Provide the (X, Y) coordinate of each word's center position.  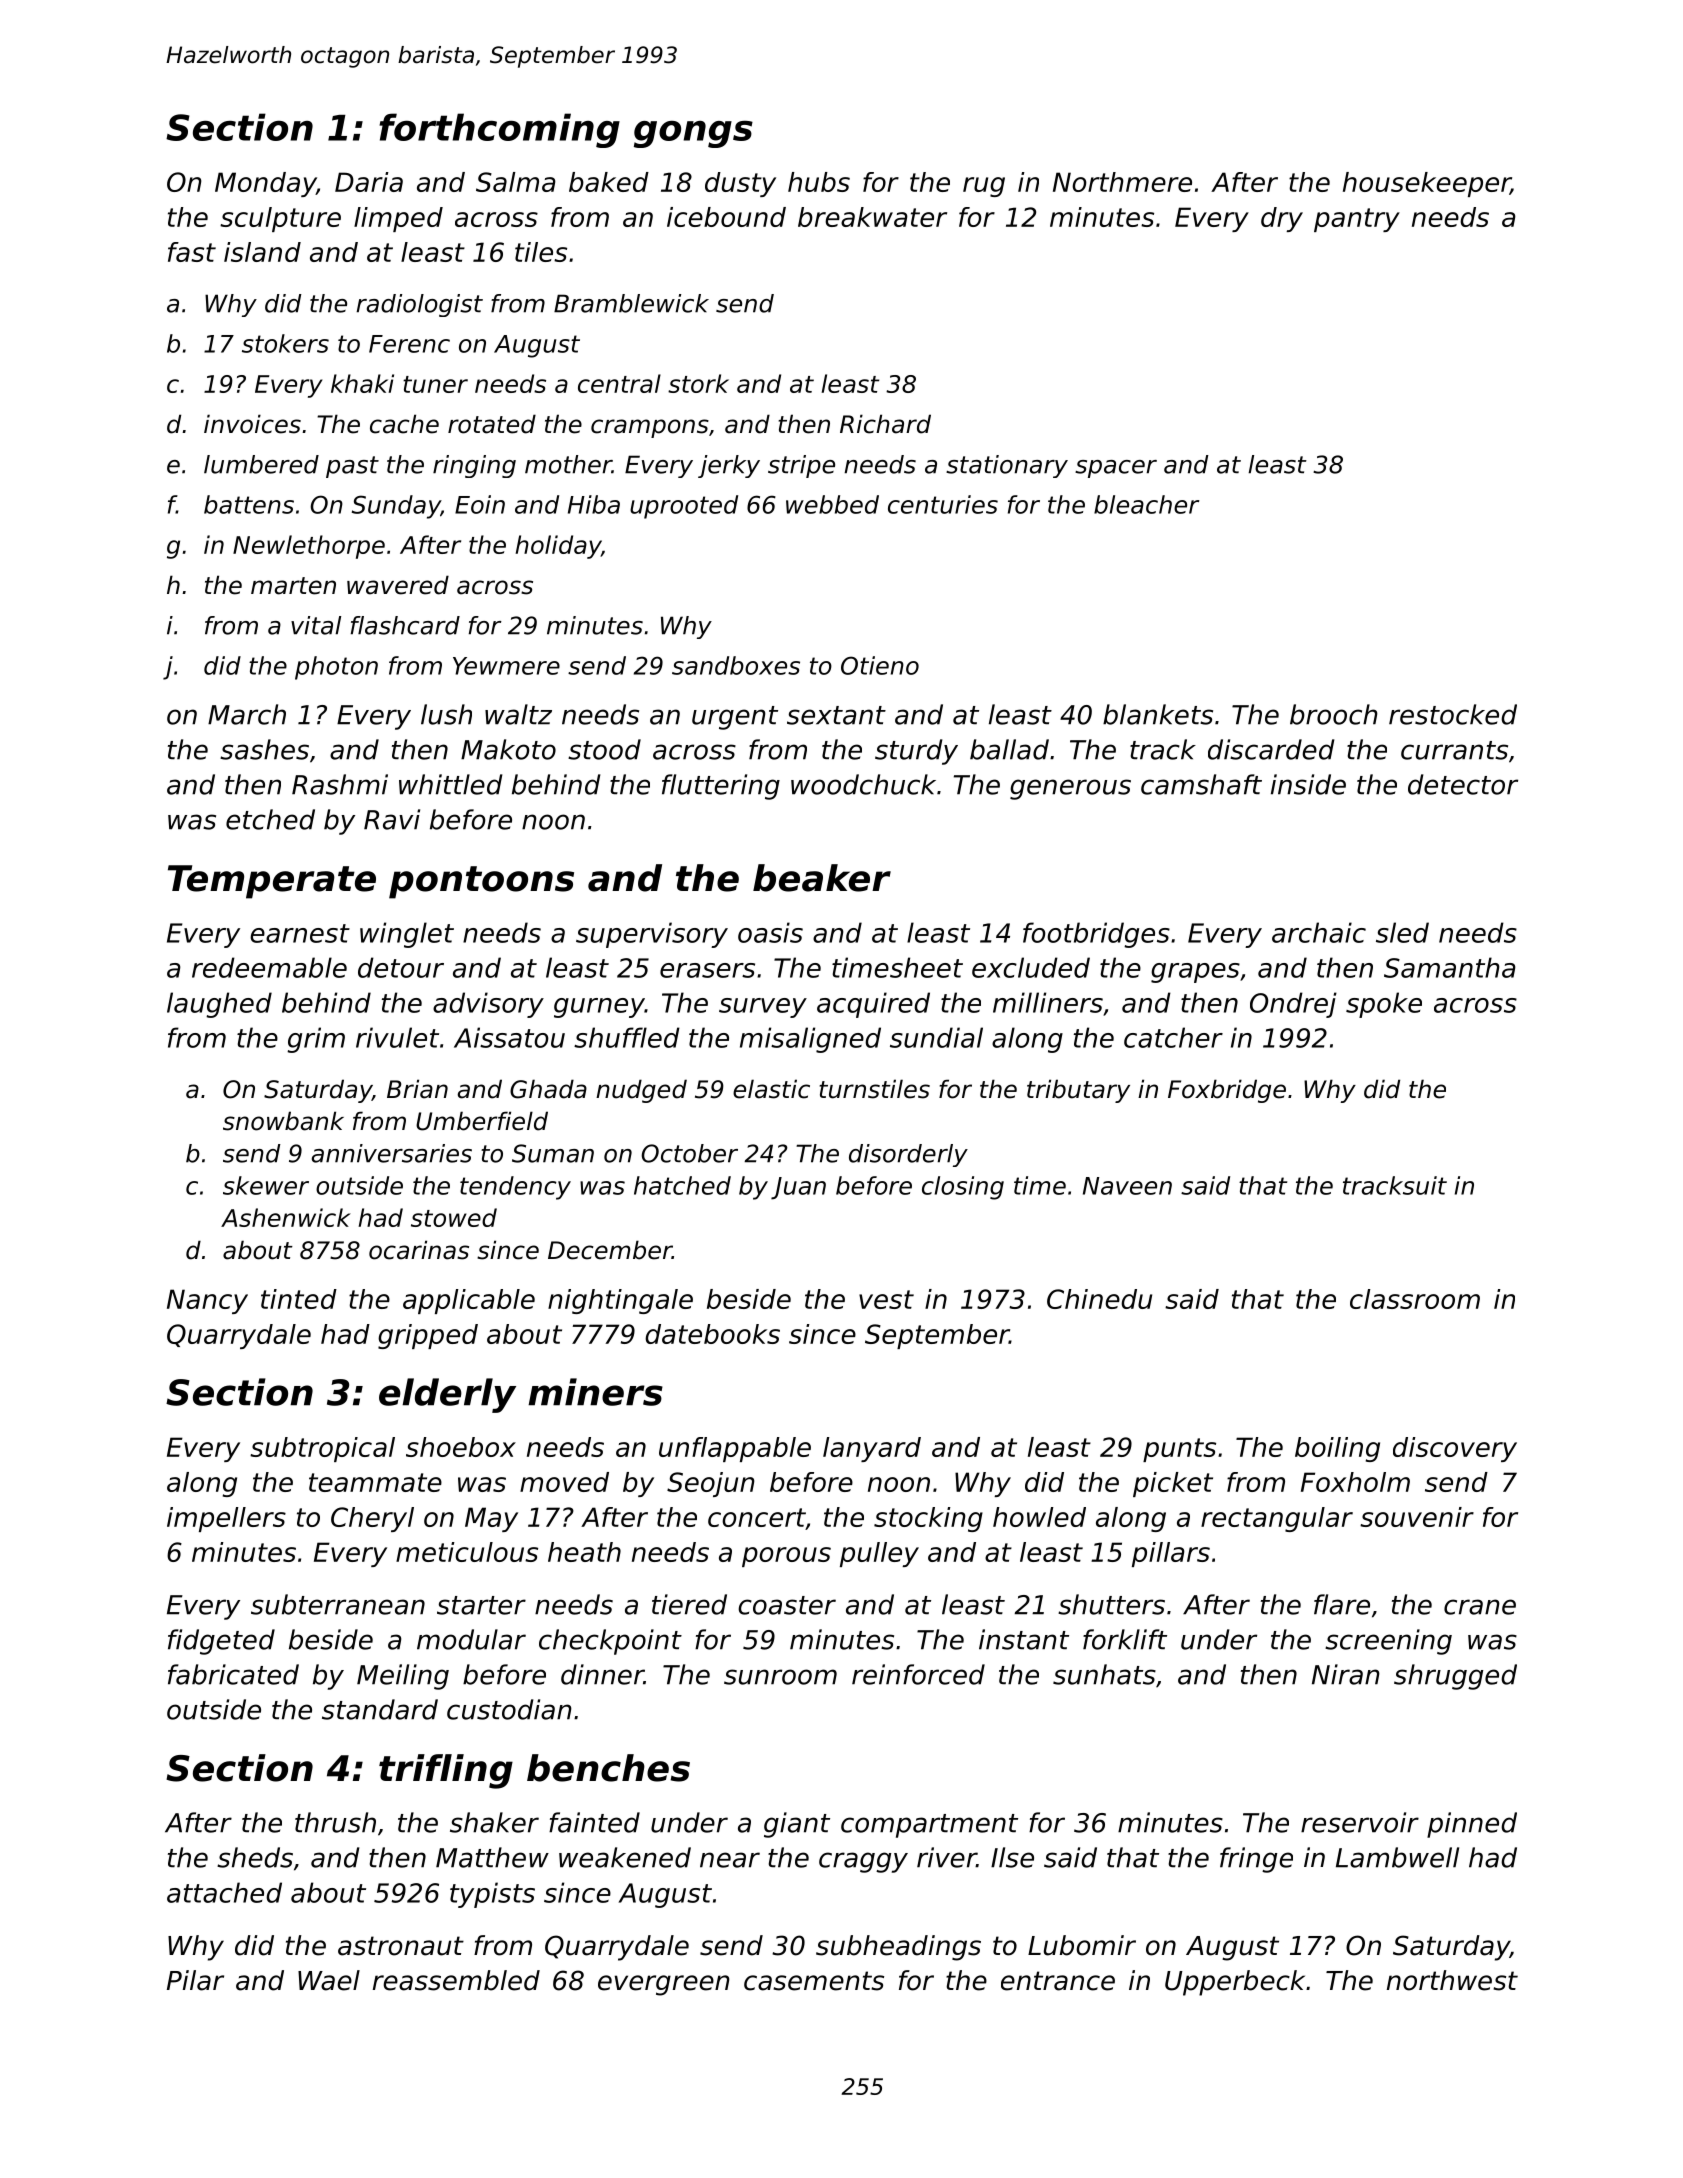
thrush (335, 1822)
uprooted (684, 507)
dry (1282, 219)
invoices (252, 424)
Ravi (392, 819)
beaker (822, 878)
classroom (1415, 1299)
